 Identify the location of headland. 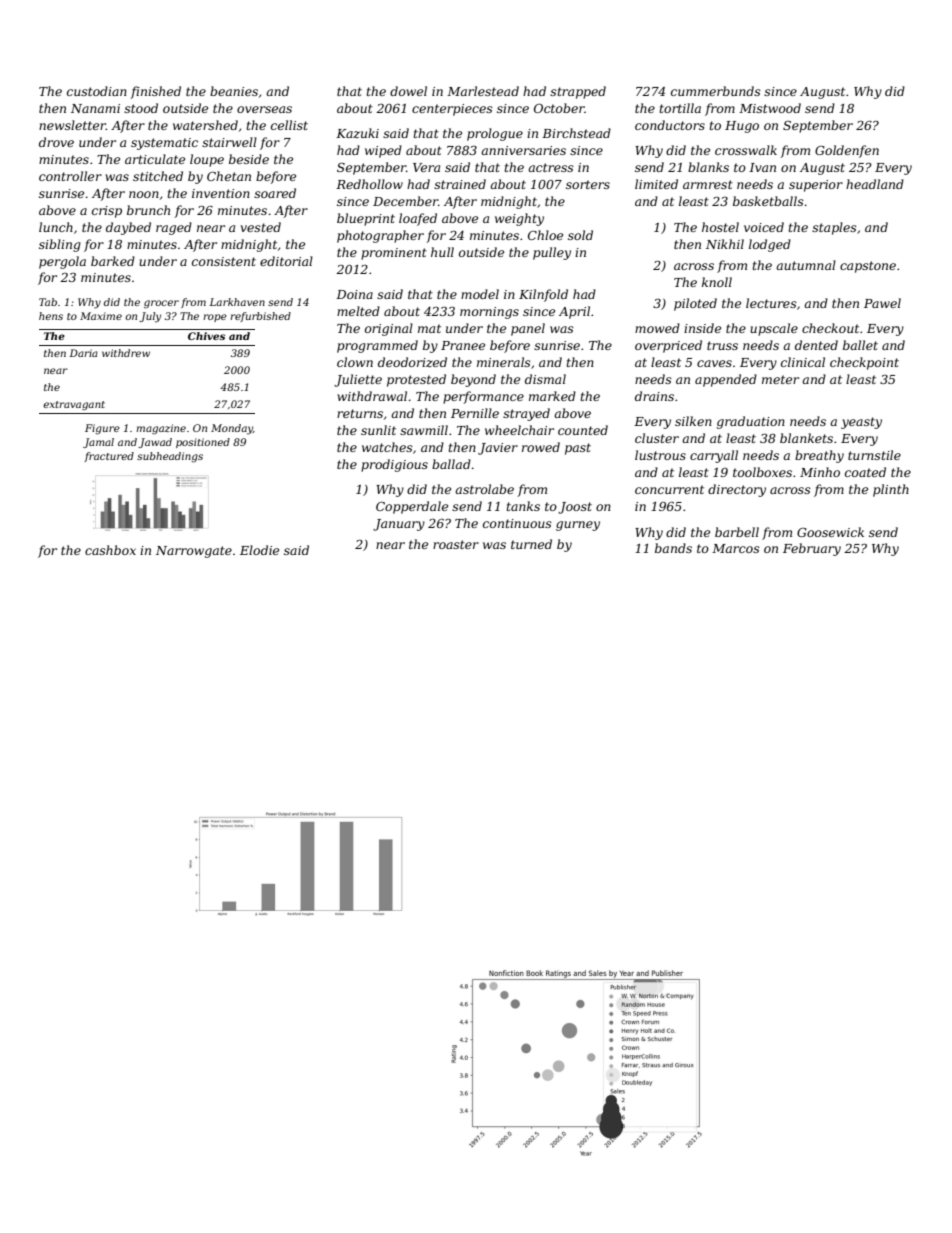
(875, 184).
